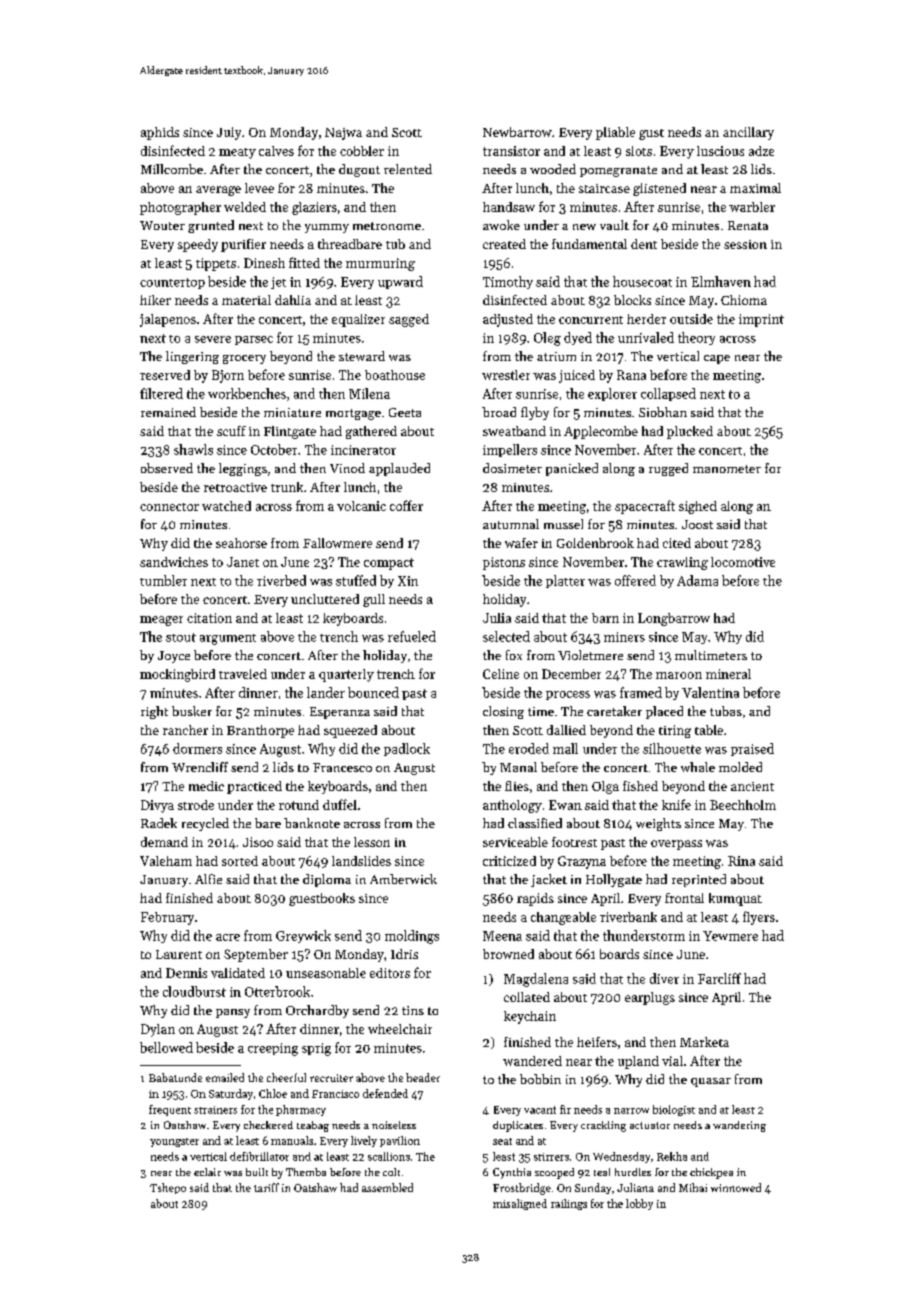 This screenshot has width=924, height=1314. Describe the element at coordinates (174, 1142) in the screenshot. I see `youngster` at that location.
